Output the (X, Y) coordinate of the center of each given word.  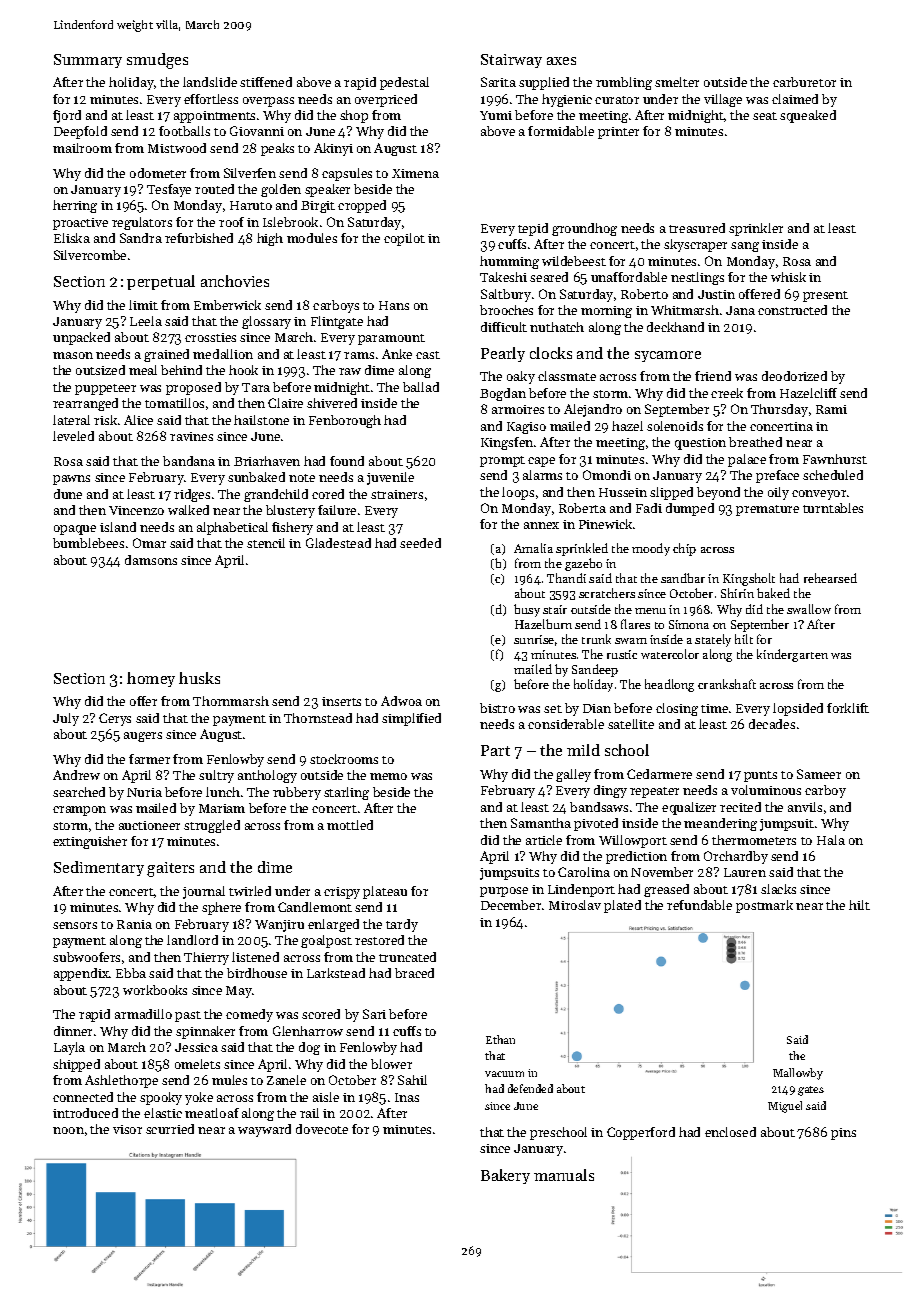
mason (73, 355)
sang (745, 247)
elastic (163, 1113)
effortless (211, 99)
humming (509, 262)
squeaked (808, 116)
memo (388, 776)
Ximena (415, 173)
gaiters (170, 869)
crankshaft (727, 684)
